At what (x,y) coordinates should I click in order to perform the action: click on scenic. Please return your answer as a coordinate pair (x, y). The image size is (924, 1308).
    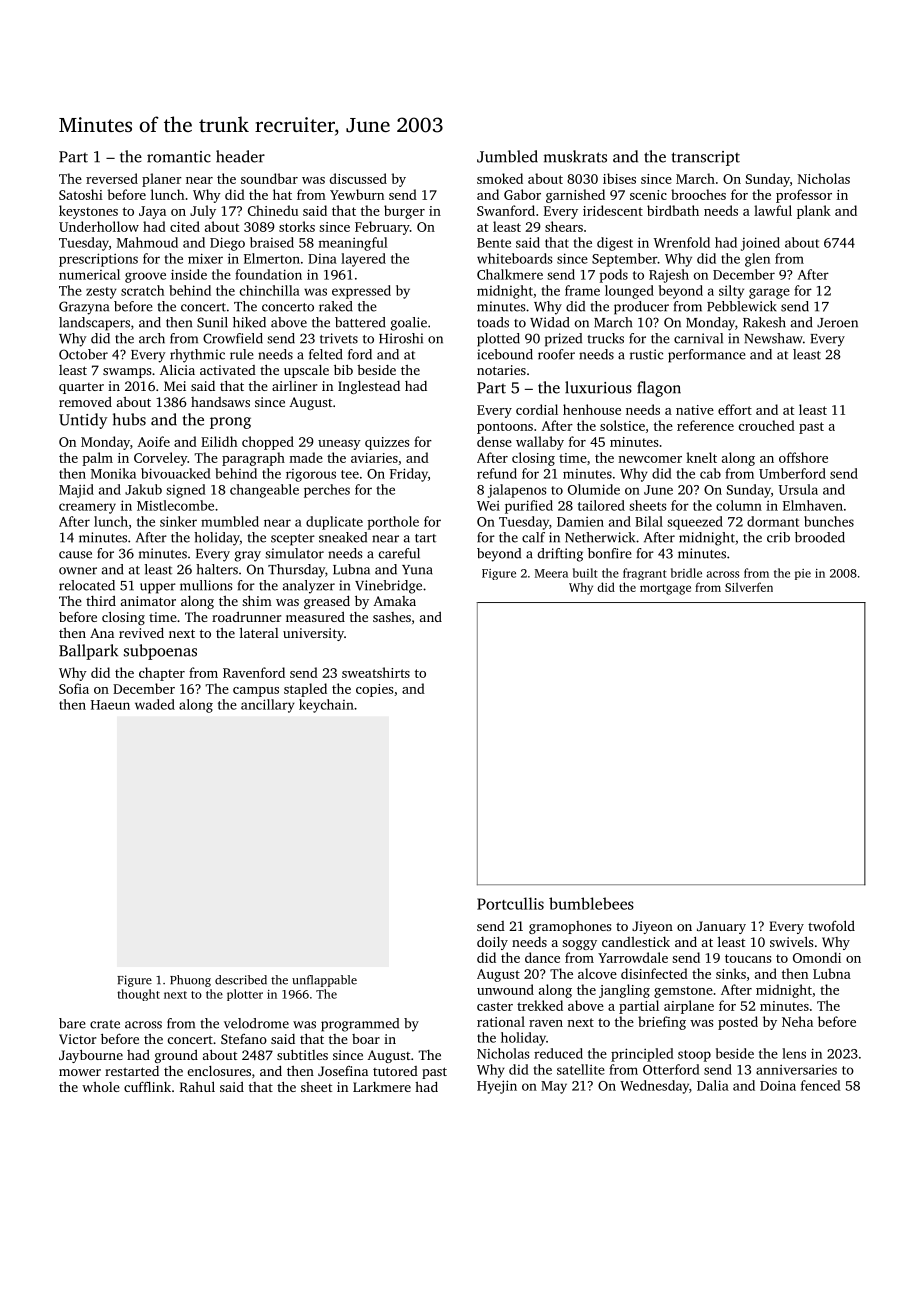
    Looking at the image, I should click on (648, 195).
